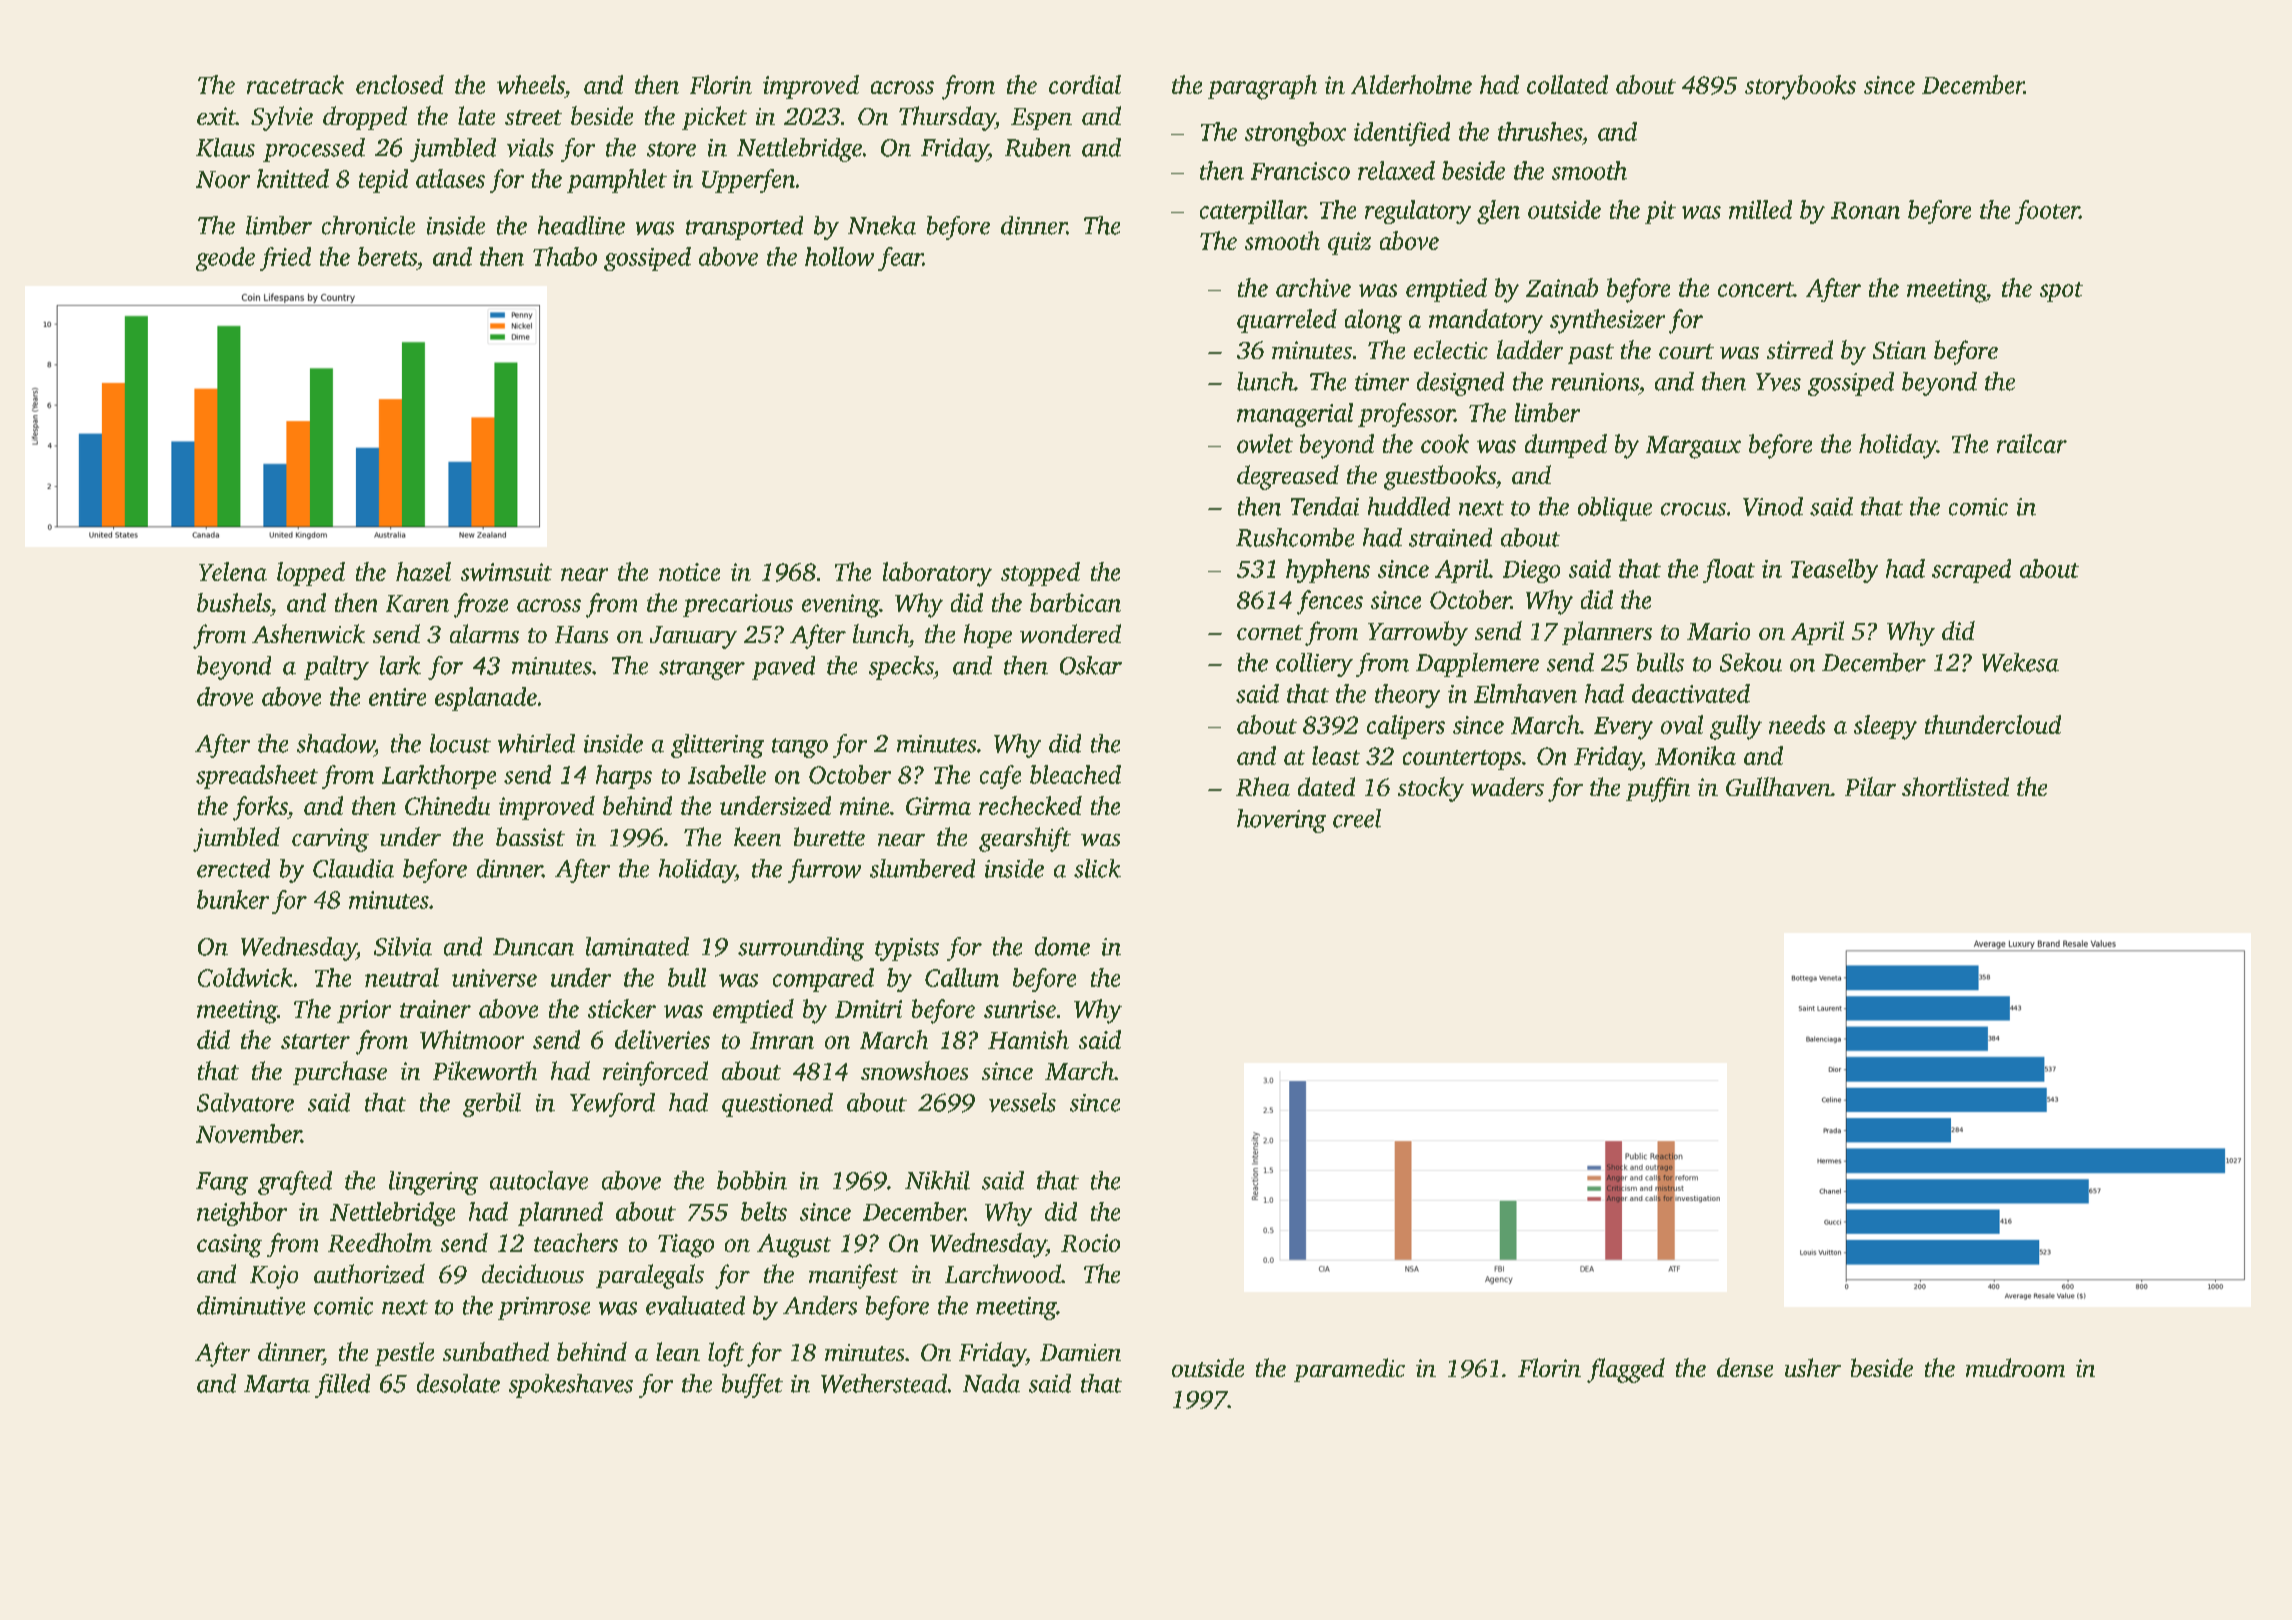  What do you see at coordinates (695, 1305) in the image?
I see `evaluated` at bounding box center [695, 1305].
